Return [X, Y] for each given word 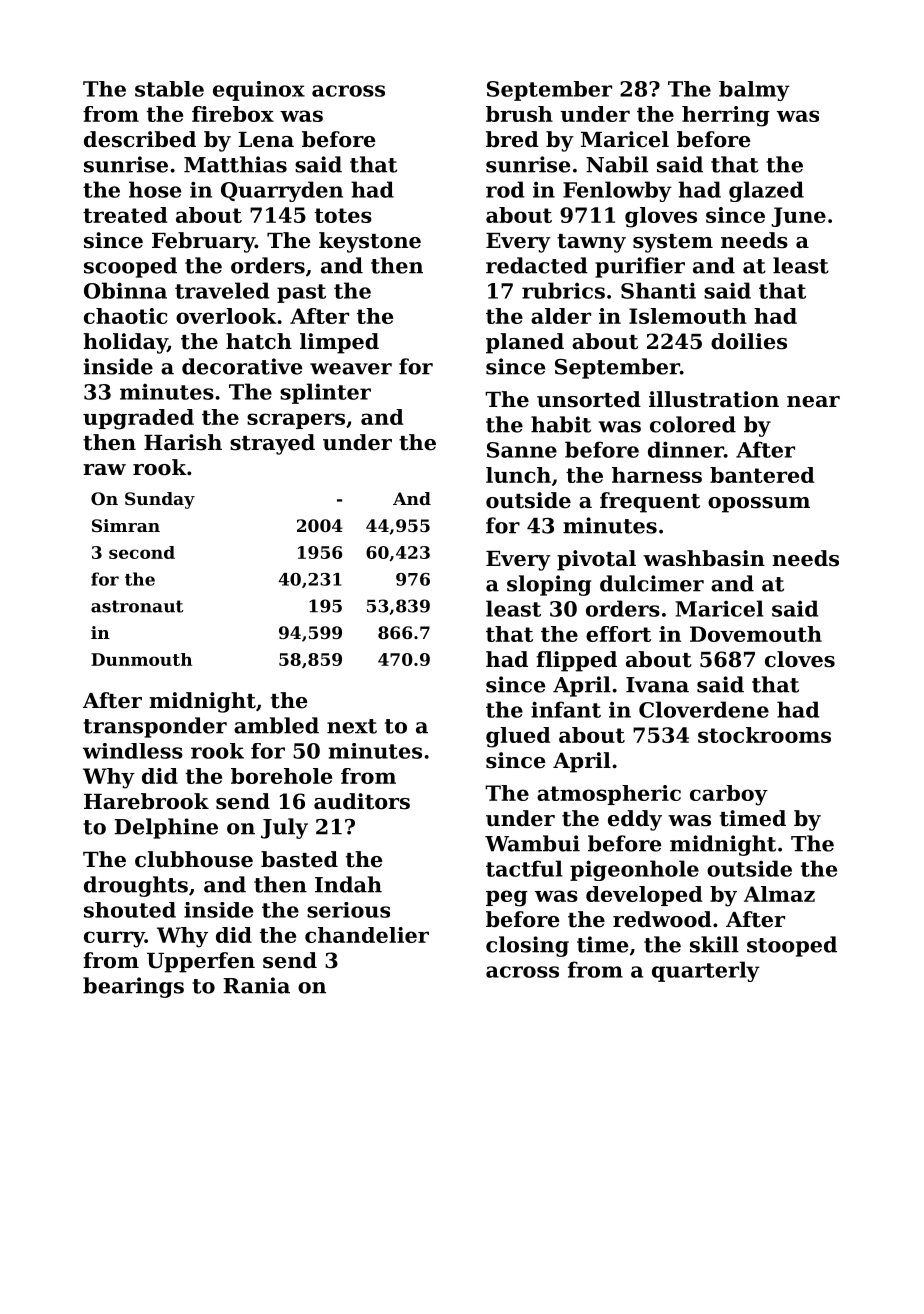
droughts [136, 886]
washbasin [704, 558]
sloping [549, 585]
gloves [661, 217]
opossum [759, 505]
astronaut [137, 606]
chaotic [125, 316]
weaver [351, 369]
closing [527, 946]
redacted [537, 265]
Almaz [779, 894]
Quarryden [282, 191]
